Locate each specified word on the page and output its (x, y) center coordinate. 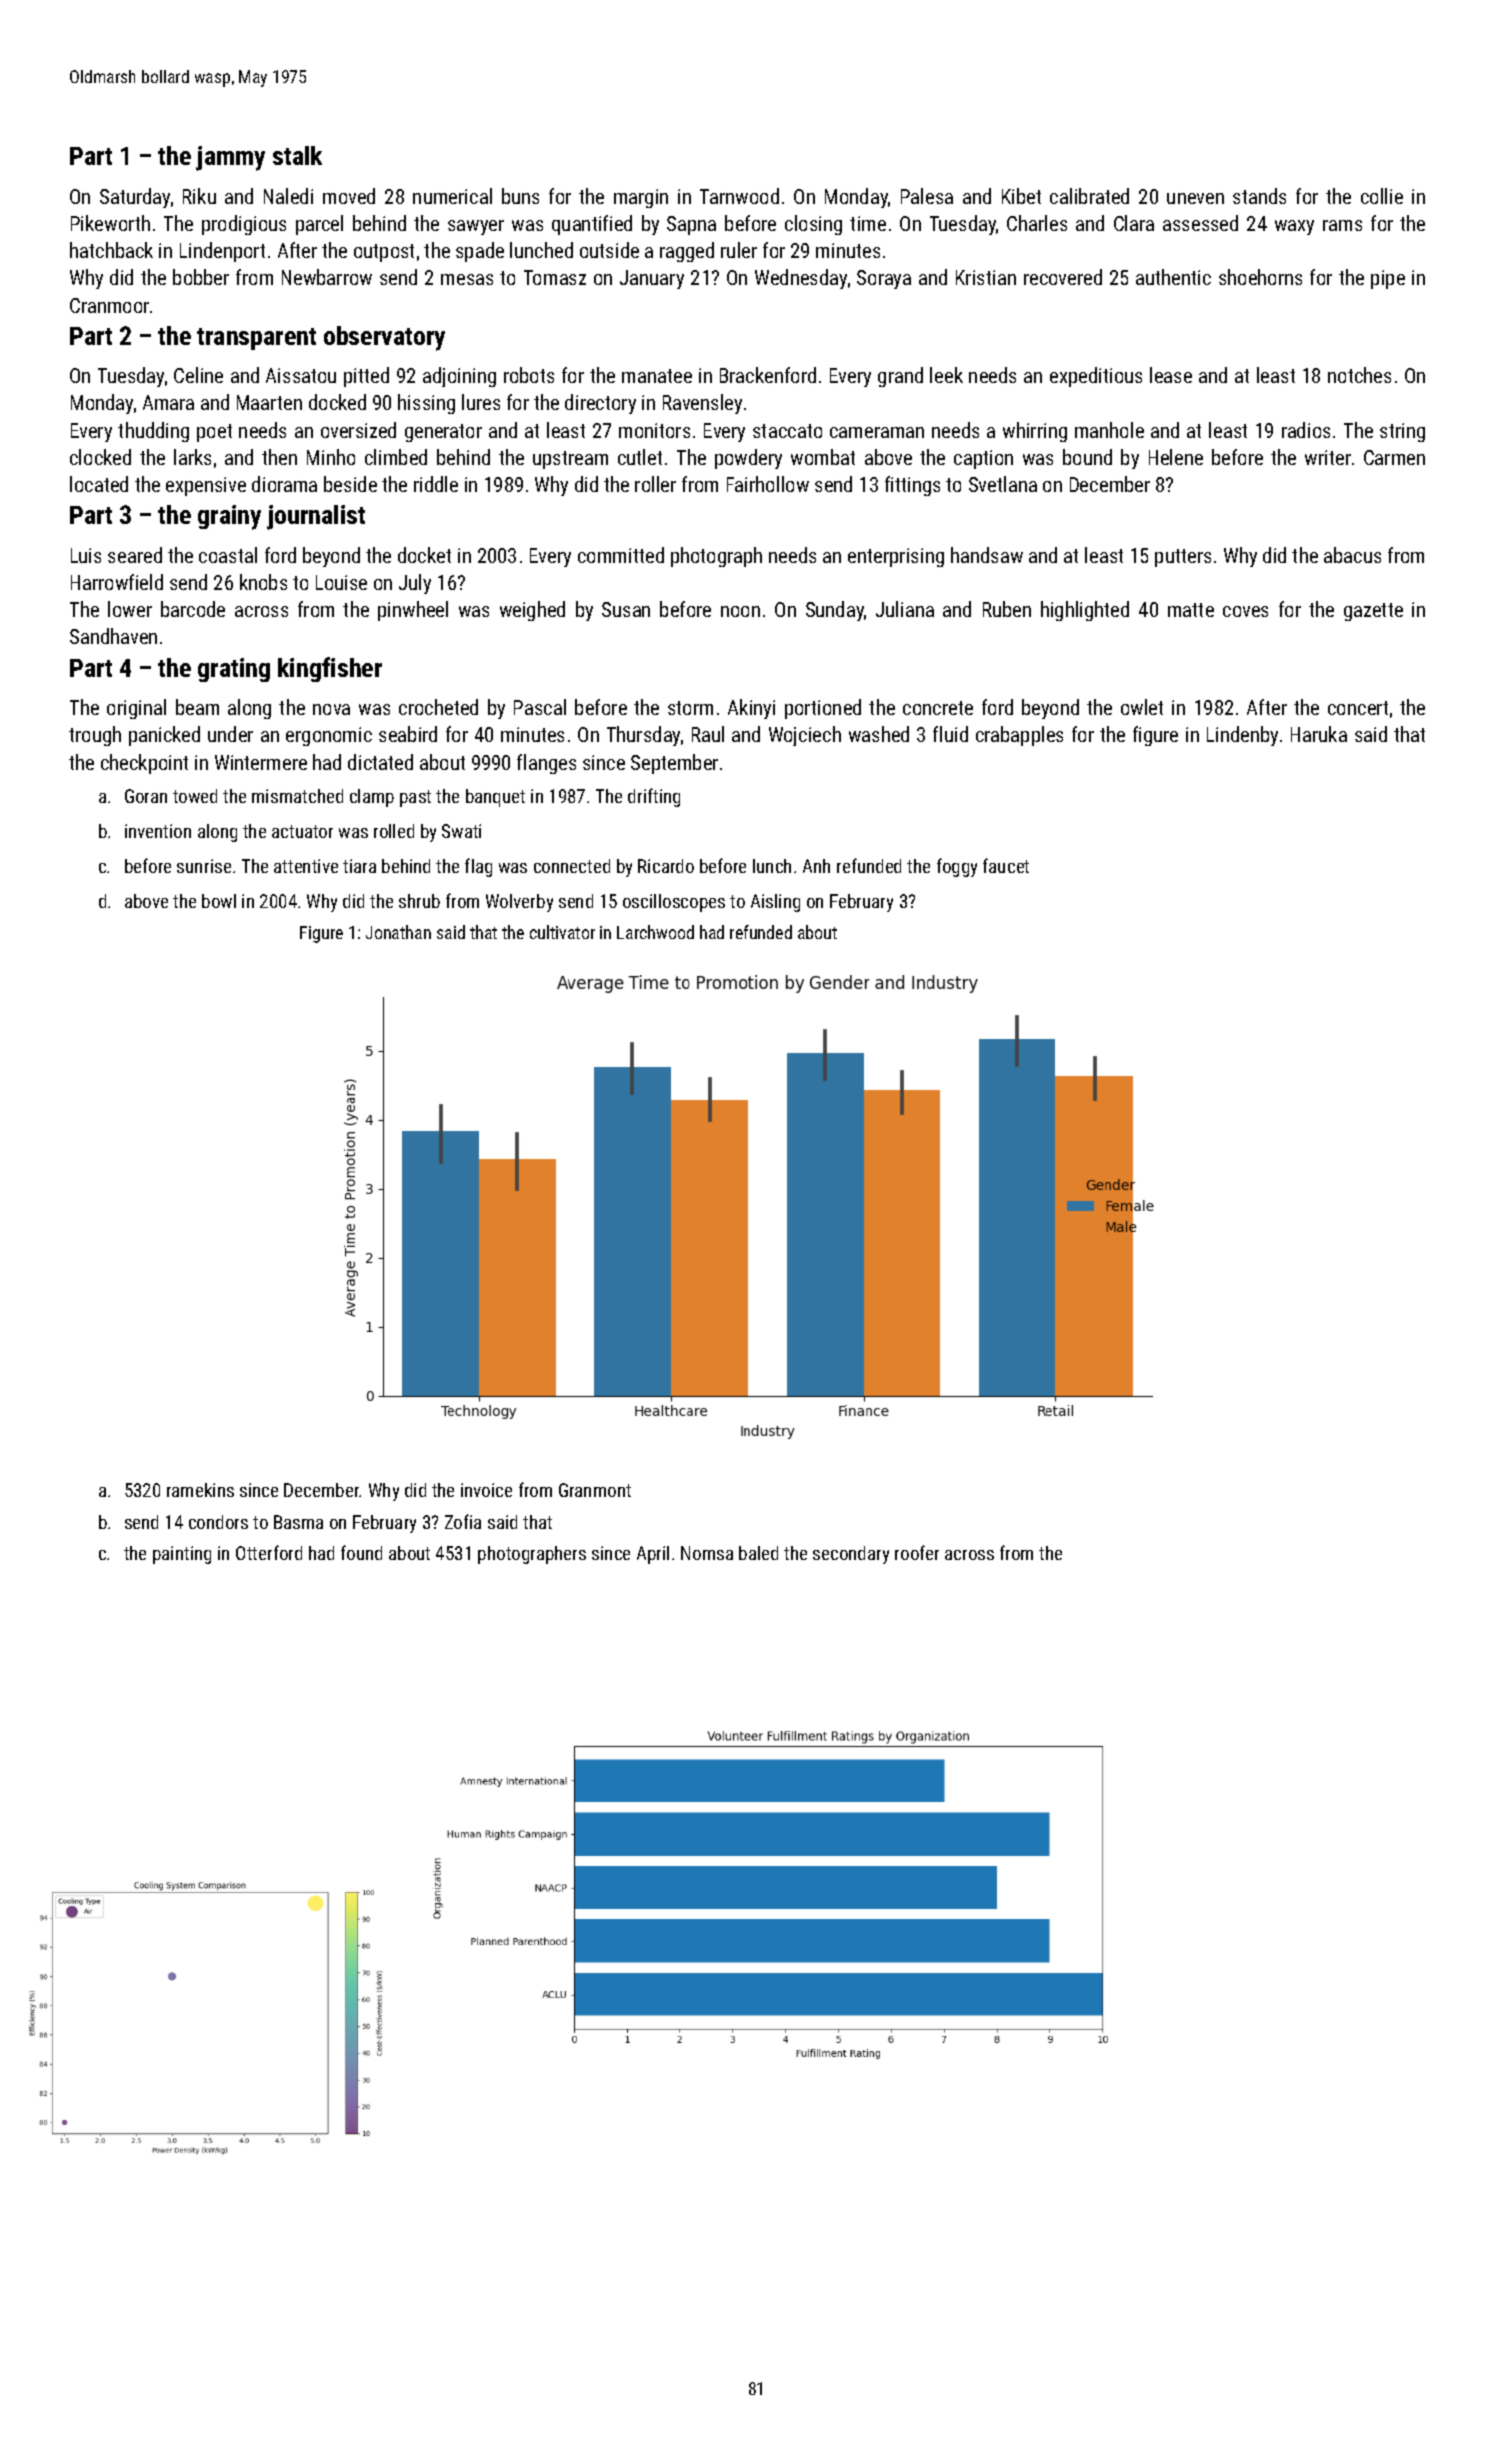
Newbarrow (327, 277)
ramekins (200, 1490)
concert (1358, 708)
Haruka (1319, 734)
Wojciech (805, 736)
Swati (461, 831)
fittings (912, 486)
